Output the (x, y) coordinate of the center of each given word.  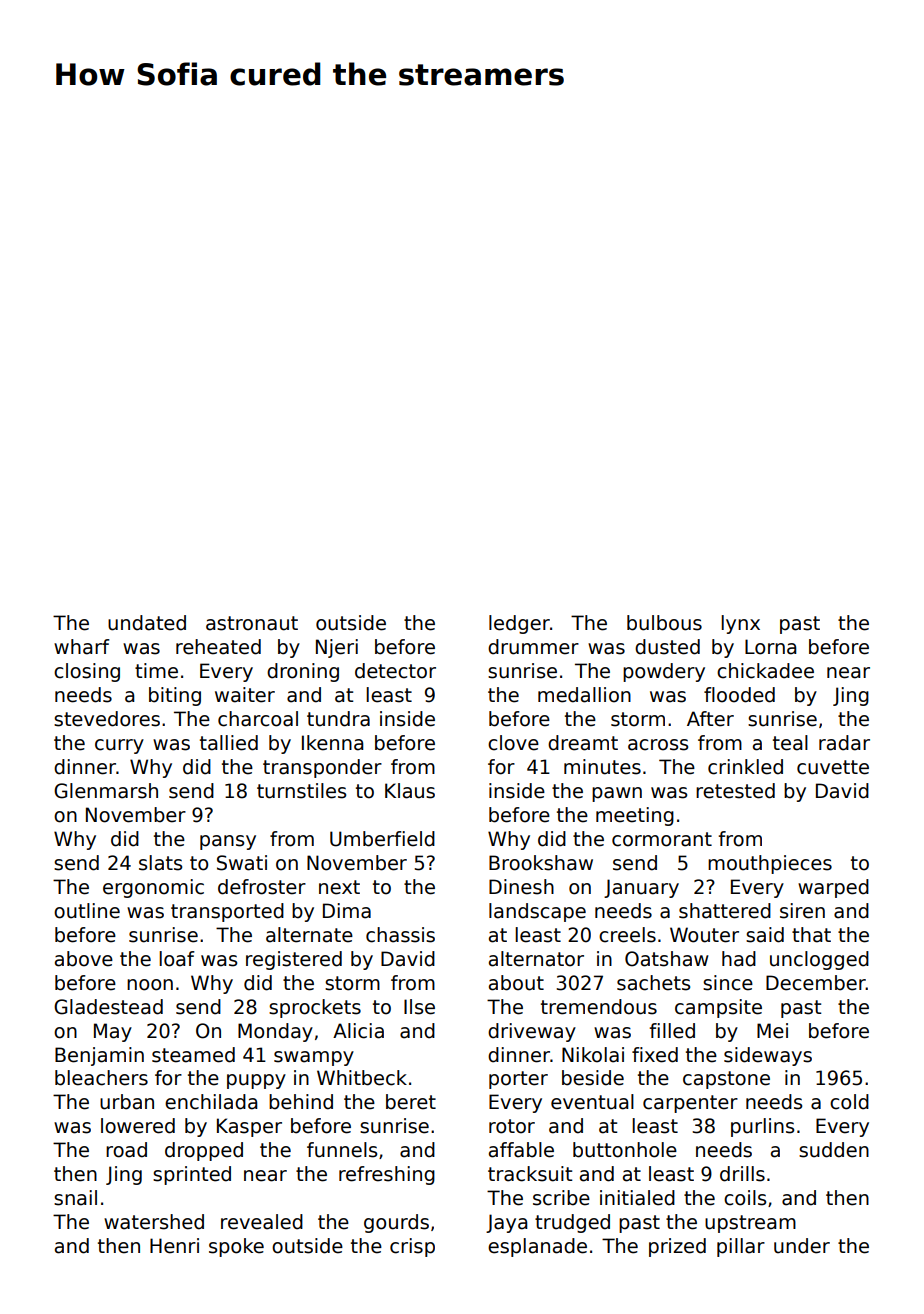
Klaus (410, 791)
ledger (519, 624)
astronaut (252, 623)
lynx (740, 624)
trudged (572, 1223)
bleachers (101, 1078)
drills (742, 1174)
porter (518, 1080)
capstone (726, 1080)
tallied (229, 743)
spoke (236, 1247)
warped (833, 888)
